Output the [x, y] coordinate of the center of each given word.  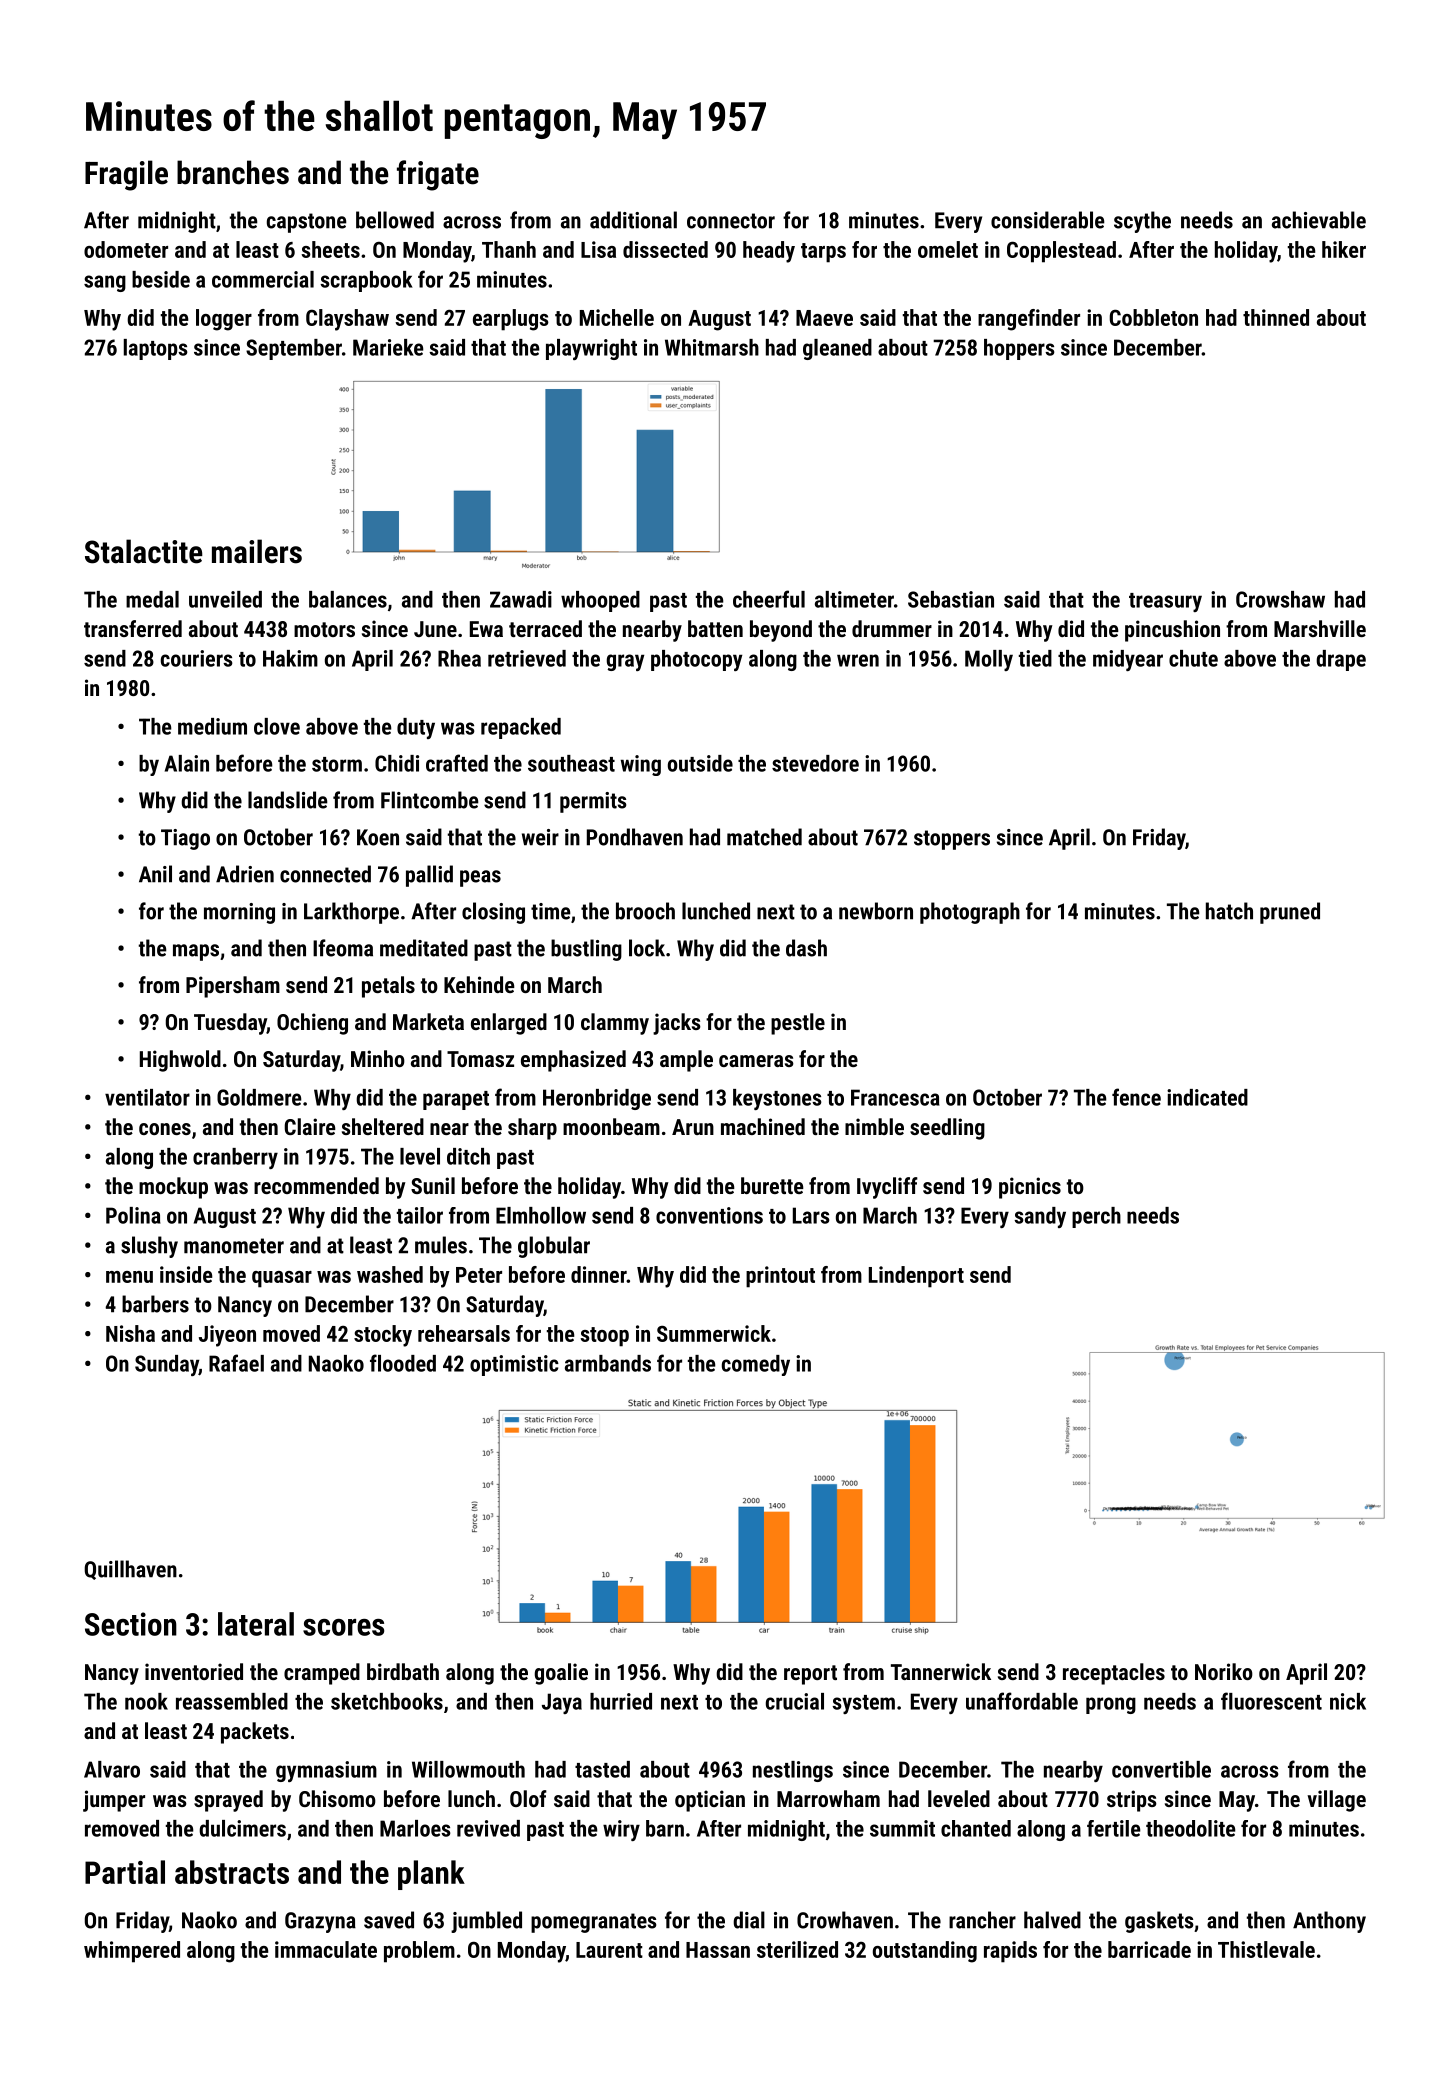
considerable [1048, 220]
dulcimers [242, 1828]
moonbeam [611, 1126]
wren [858, 660]
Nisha [130, 1333]
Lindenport [916, 1277]
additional [633, 220]
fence [1136, 1097]
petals [388, 987]
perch [1096, 1217]
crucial [795, 1701]
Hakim [290, 658]
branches [233, 172]
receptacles [1114, 1674]
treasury [1165, 602]
